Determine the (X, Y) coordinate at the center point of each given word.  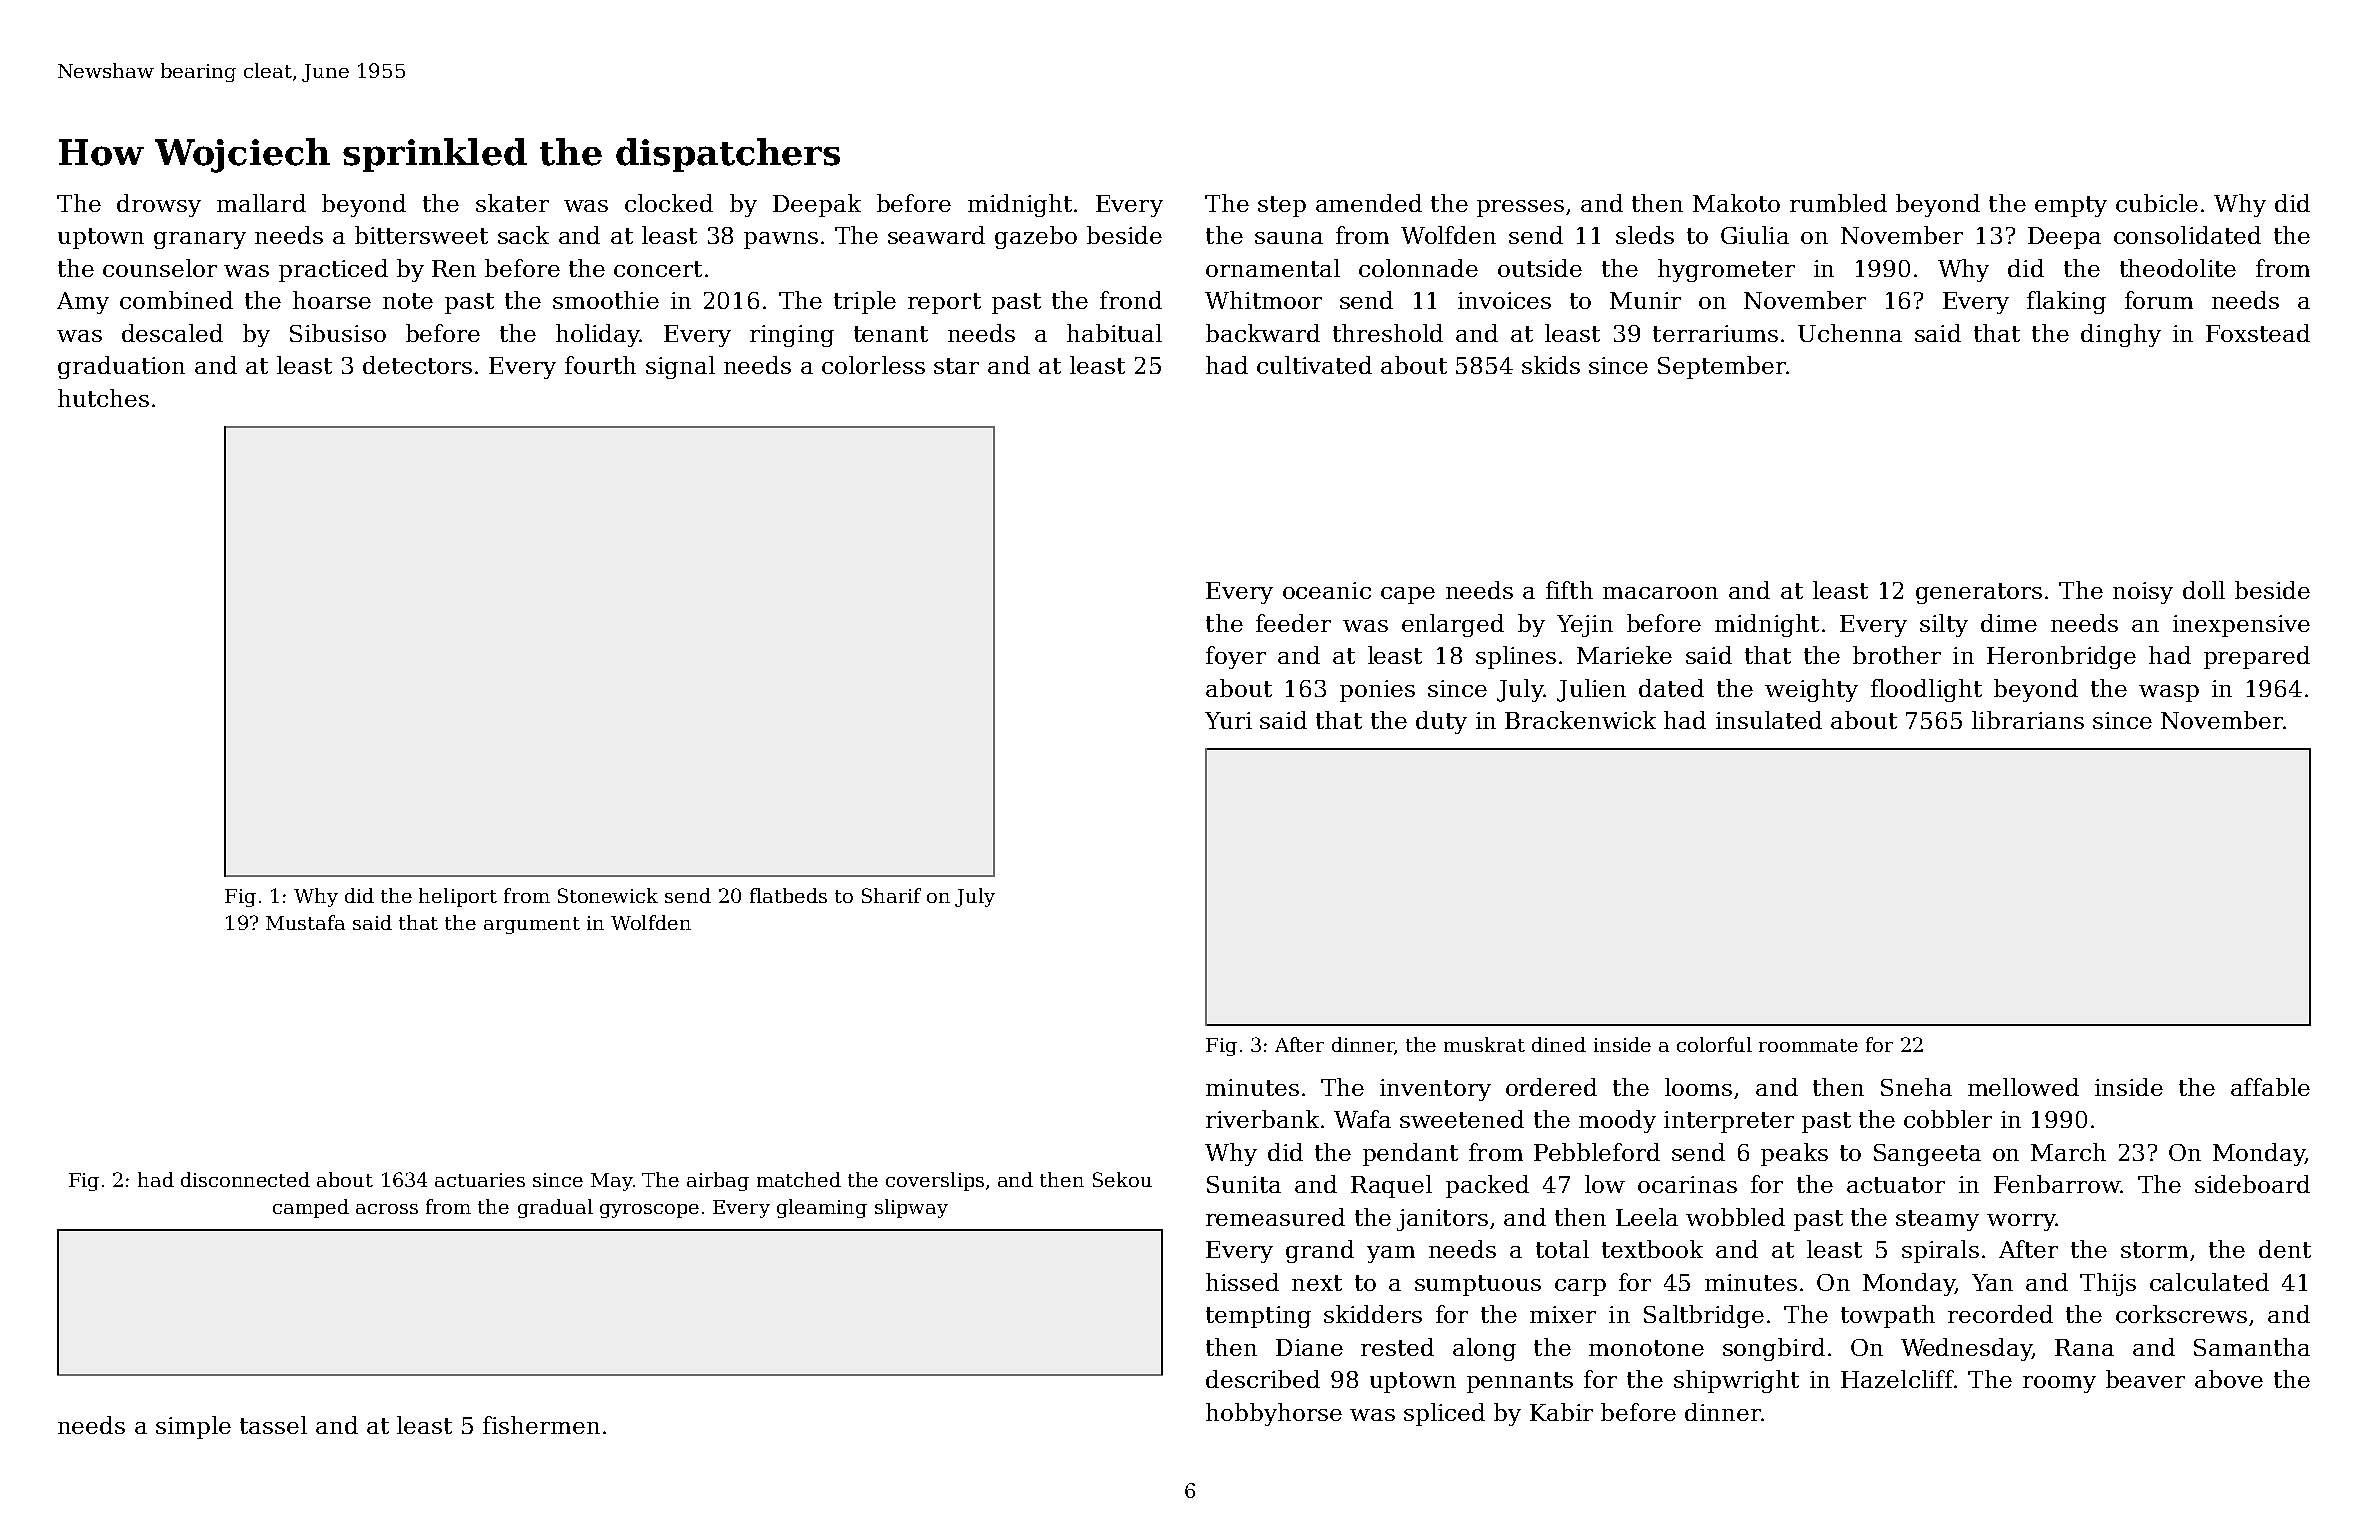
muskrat (1484, 1044)
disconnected (245, 1179)
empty (2071, 206)
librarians (2028, 720)
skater (512, 203)
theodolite (2178, 268)
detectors (417, 365)
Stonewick (608, 895)
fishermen (541, 1425)
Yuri (1228, 720)
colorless (873, 365)
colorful (1714, 1044)
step (1282, 206)
